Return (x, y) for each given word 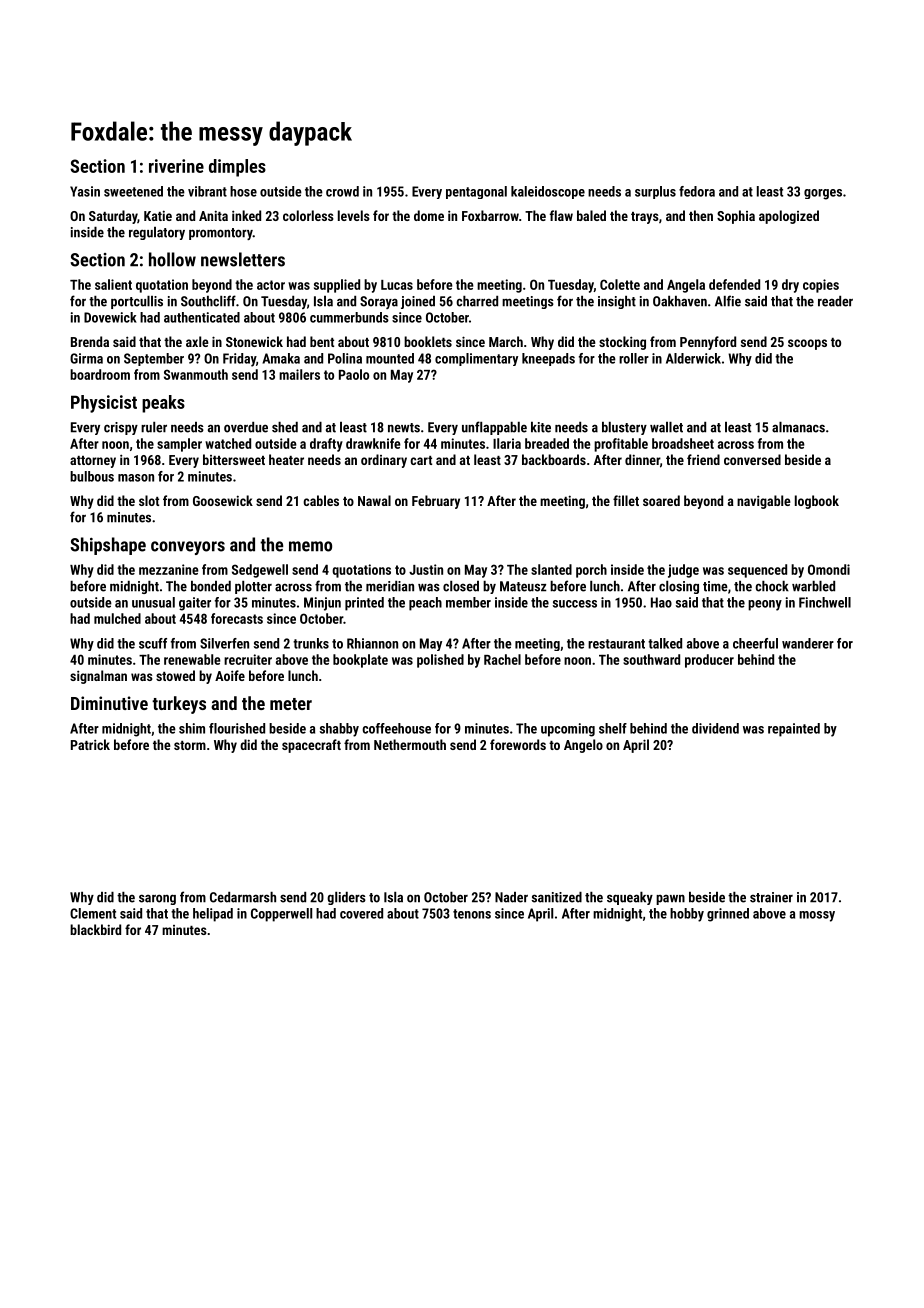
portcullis (137, 302)
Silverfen (224, 643)
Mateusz (523, 586)
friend (703, 459)
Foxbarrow (490, 215)
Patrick (90, 744)
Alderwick (693, 358)
